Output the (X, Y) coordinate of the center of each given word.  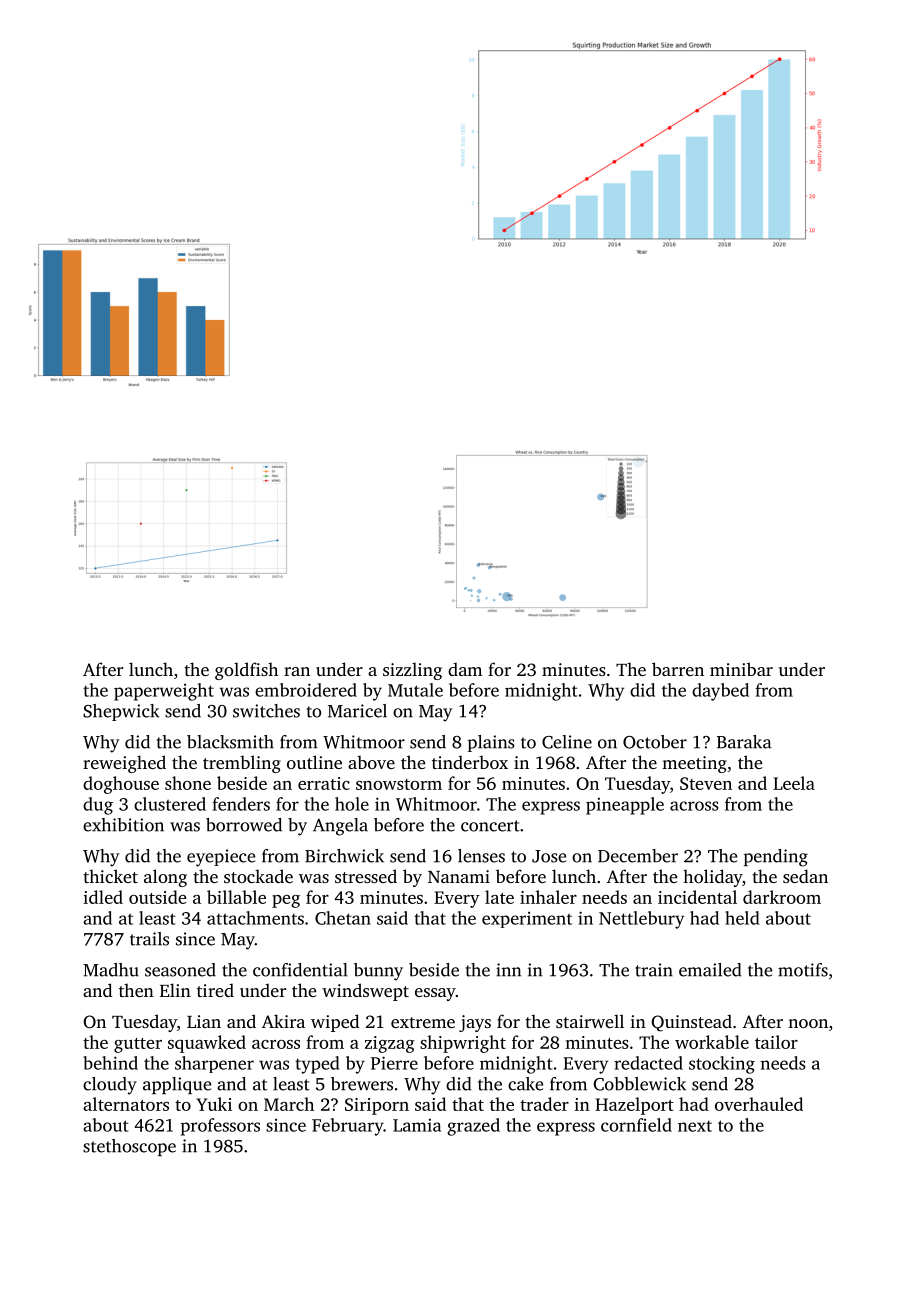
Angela (340, 827)
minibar (741, 669)
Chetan (343, 918)
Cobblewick (639, 1084)
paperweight (164, 692)
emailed (710, 970)
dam (465, 669)
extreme (423, 1022)
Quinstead (691, 1023)
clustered (170, 804)
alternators (126, 1104)
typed (317, 1065)
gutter (138, 1045)
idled (103, 897)
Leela (794, 783)
